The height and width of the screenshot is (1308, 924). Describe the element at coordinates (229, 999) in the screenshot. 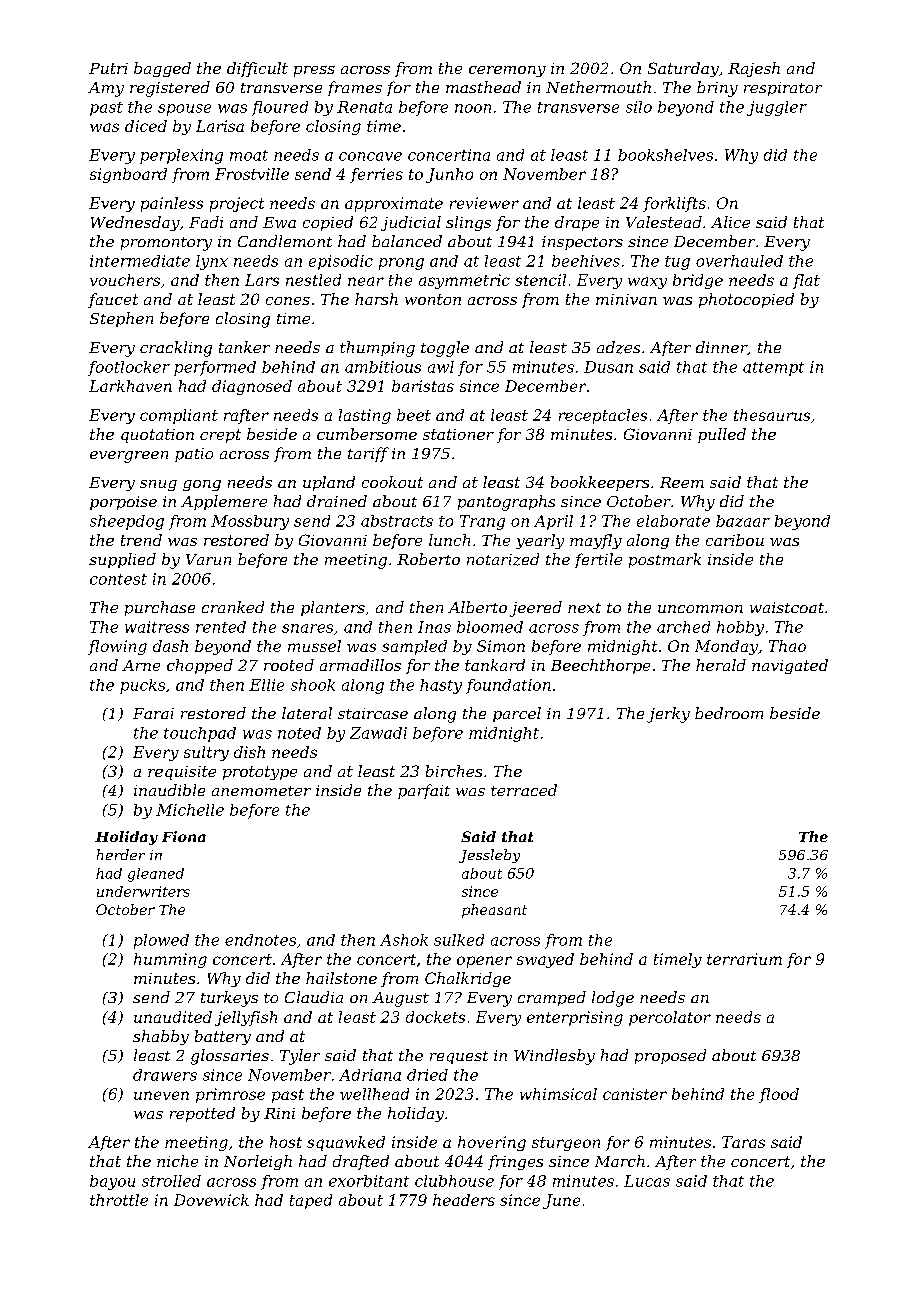

I see `turkeys` at that location.
